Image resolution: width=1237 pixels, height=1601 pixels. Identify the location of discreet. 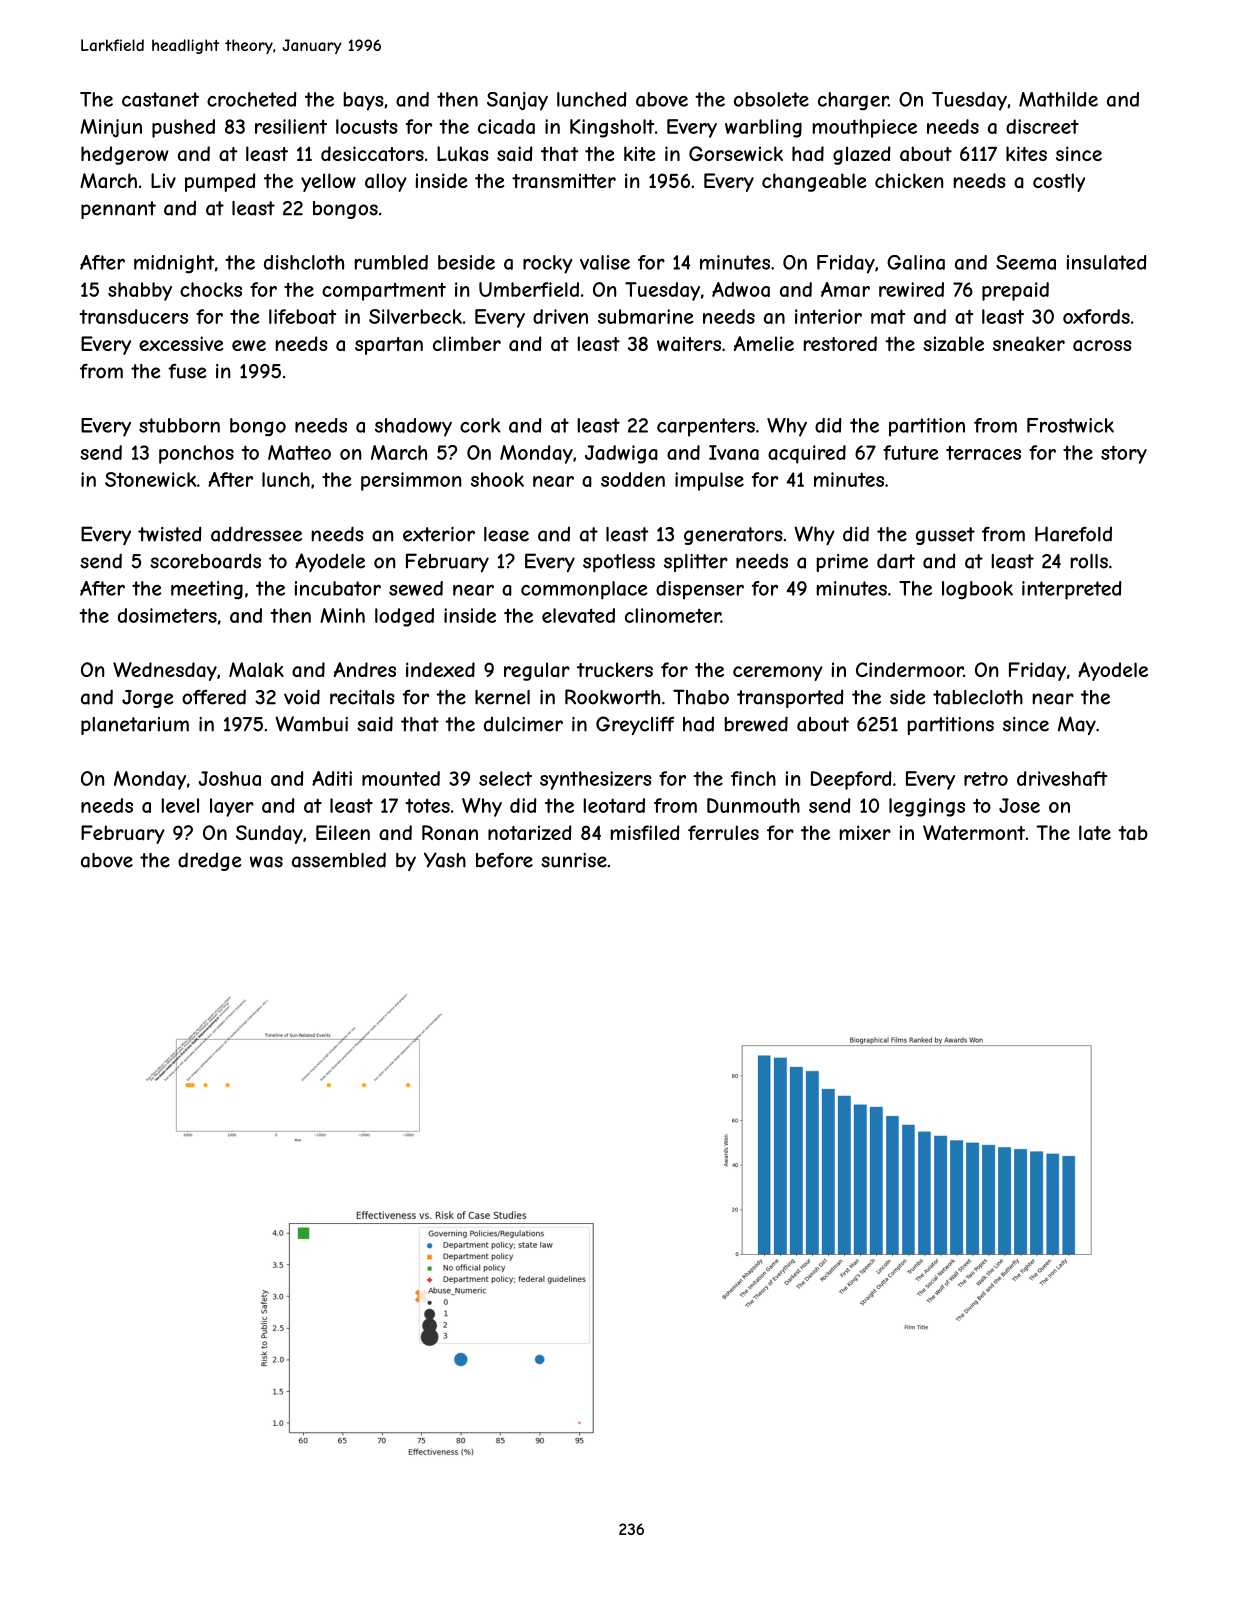
(1042, 126).
